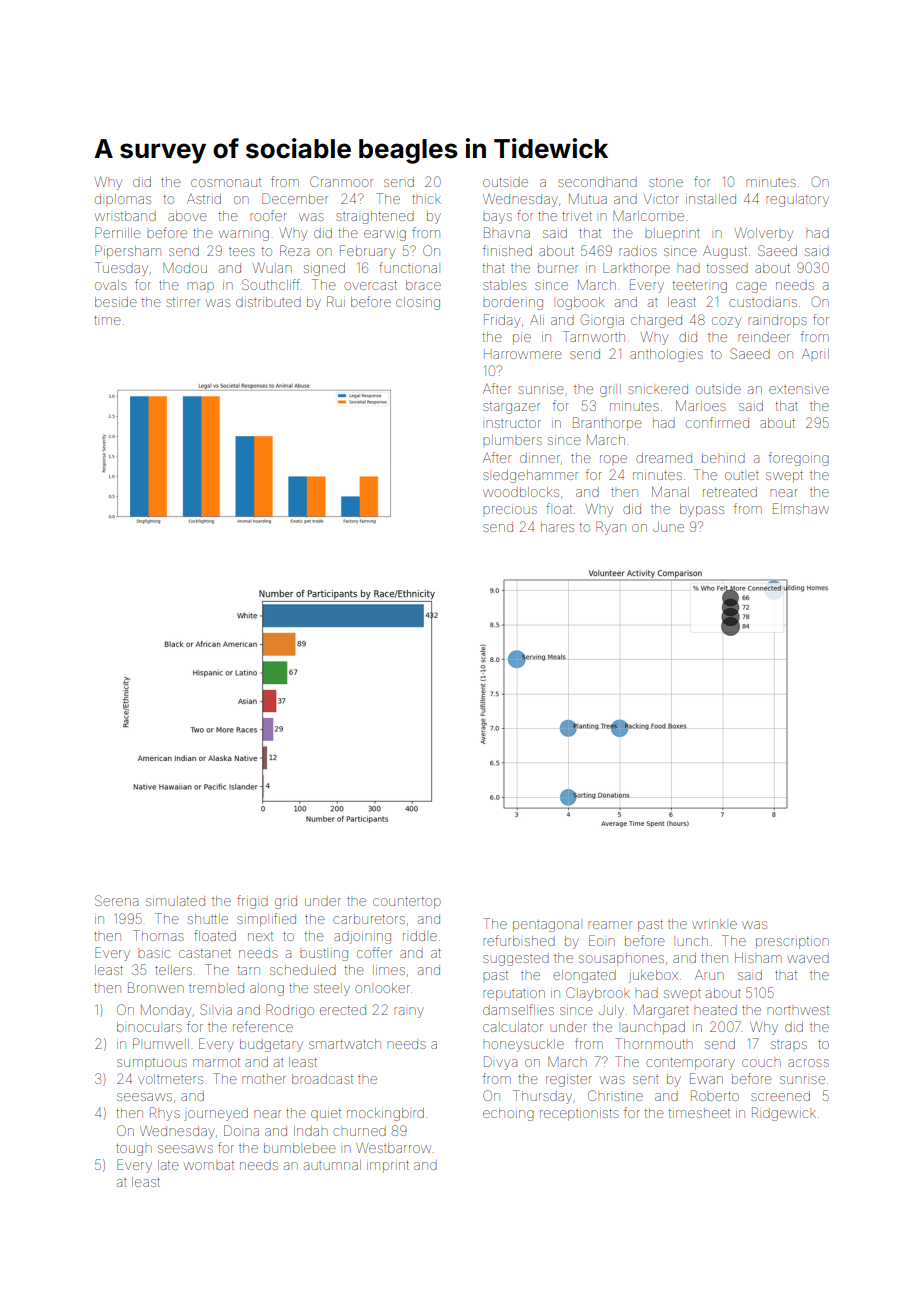  I want to click on binoculars, so click(149, 1027).
